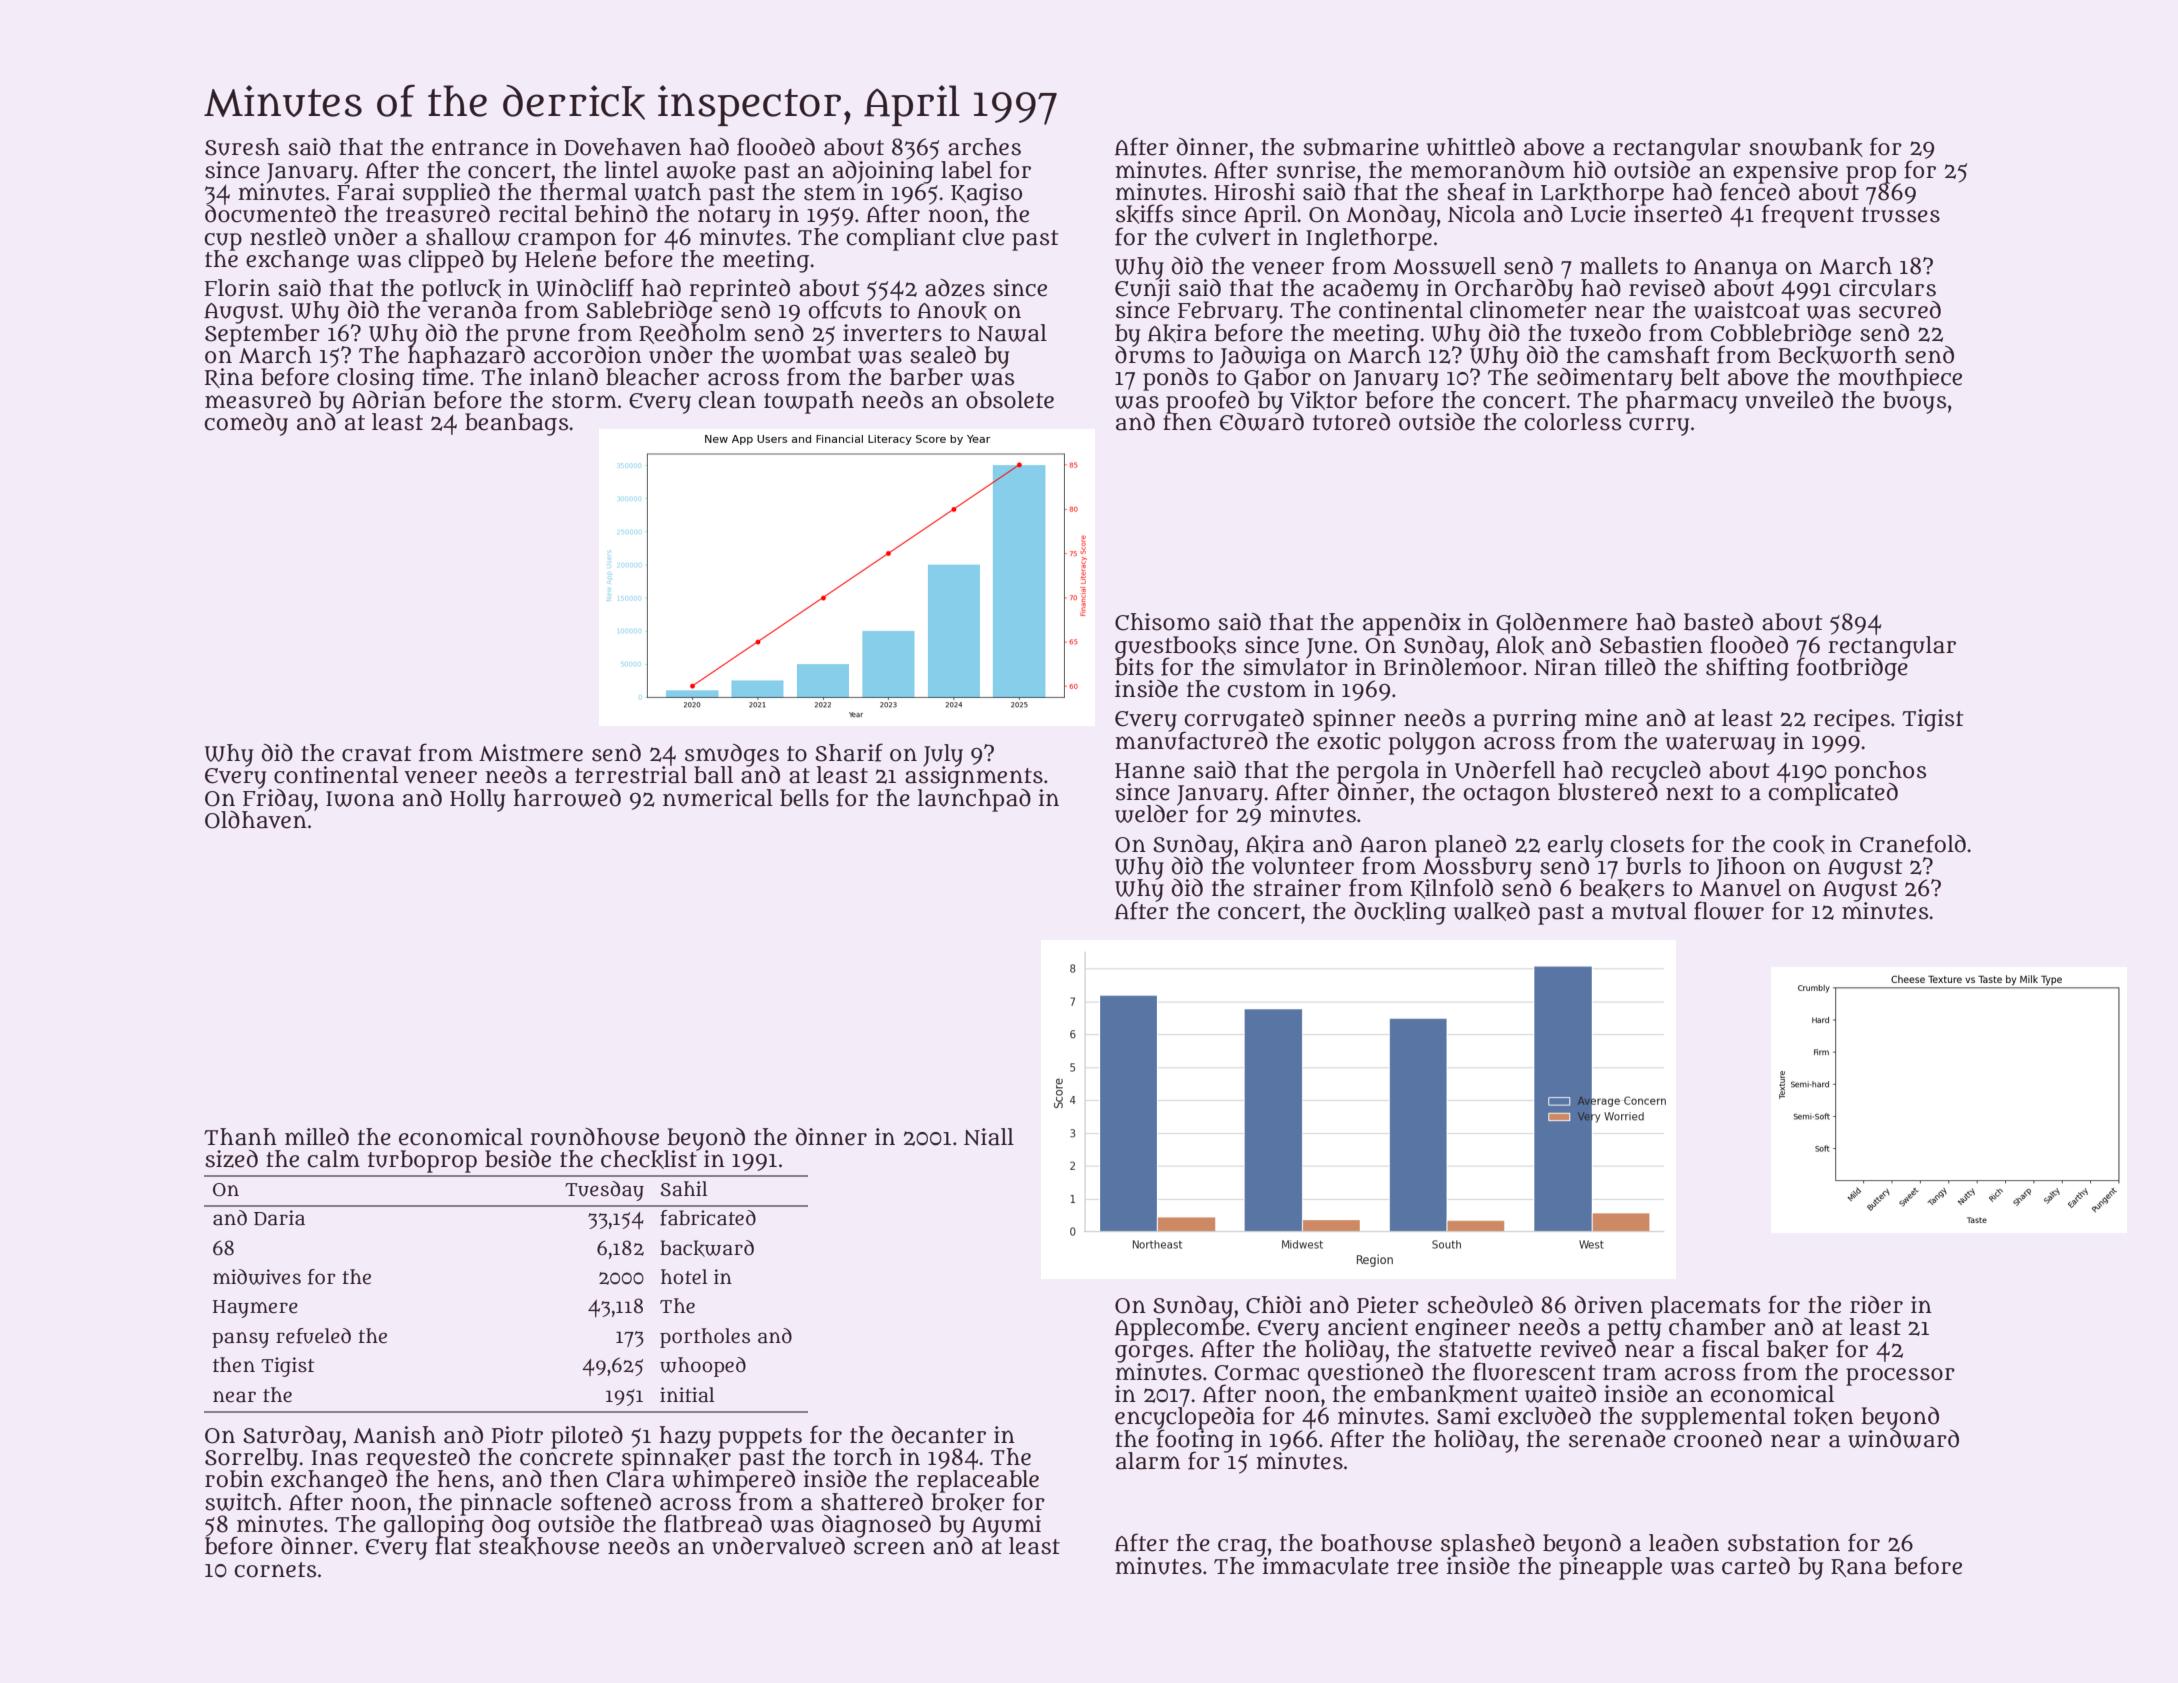 This image has width=2178, height=1683. What do you see at coordinates (984, 147) in the image?
I see `arches` at bounding box center [984, 147].
